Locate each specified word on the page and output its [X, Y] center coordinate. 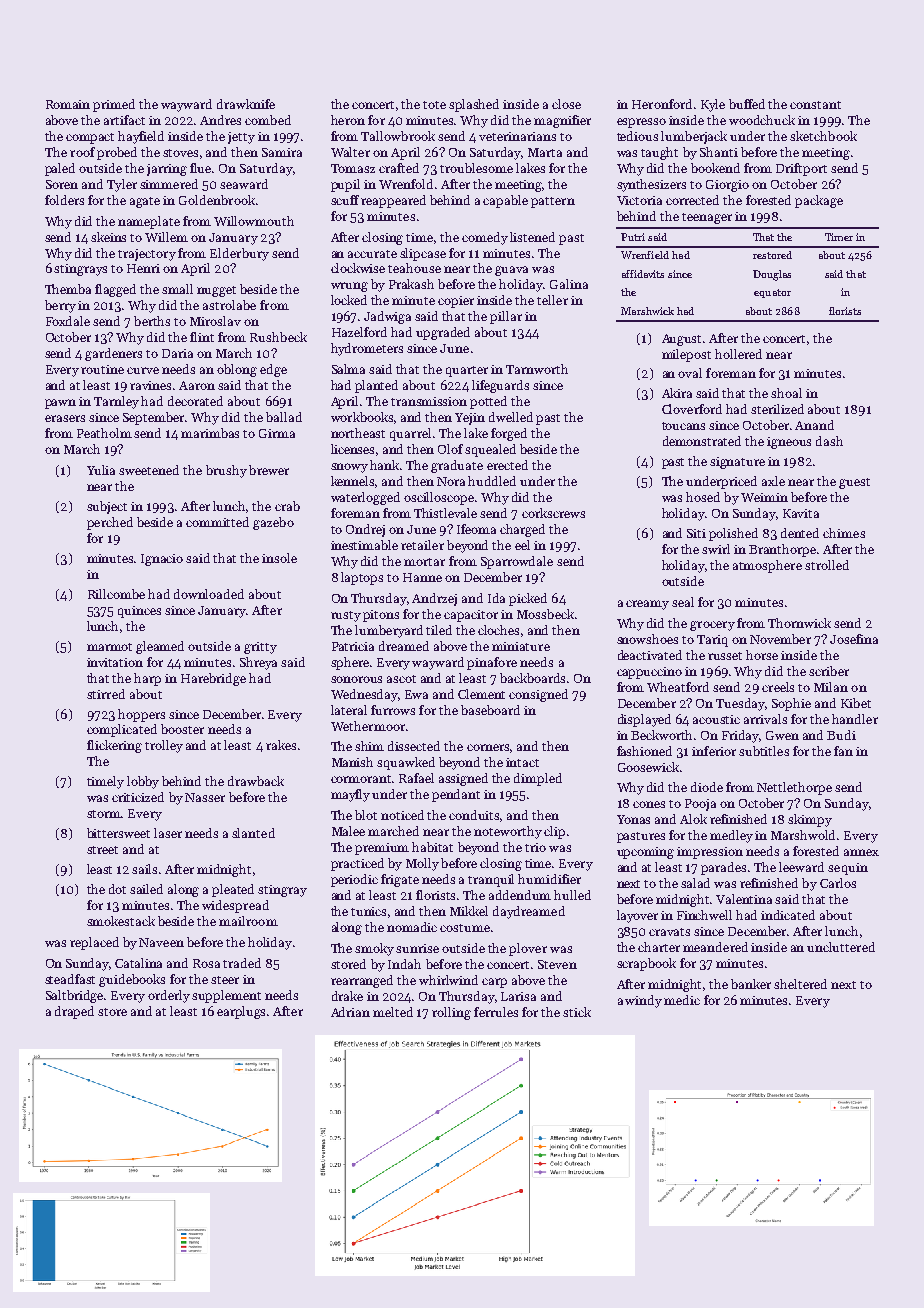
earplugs [241, 1012]
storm [104, 814]
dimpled [538, 779]
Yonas [633, 819]
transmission [429, 401]
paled [60, 169]
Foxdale [68, 321]
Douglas [772, 275]
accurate [372, 254]
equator [772, 293]
